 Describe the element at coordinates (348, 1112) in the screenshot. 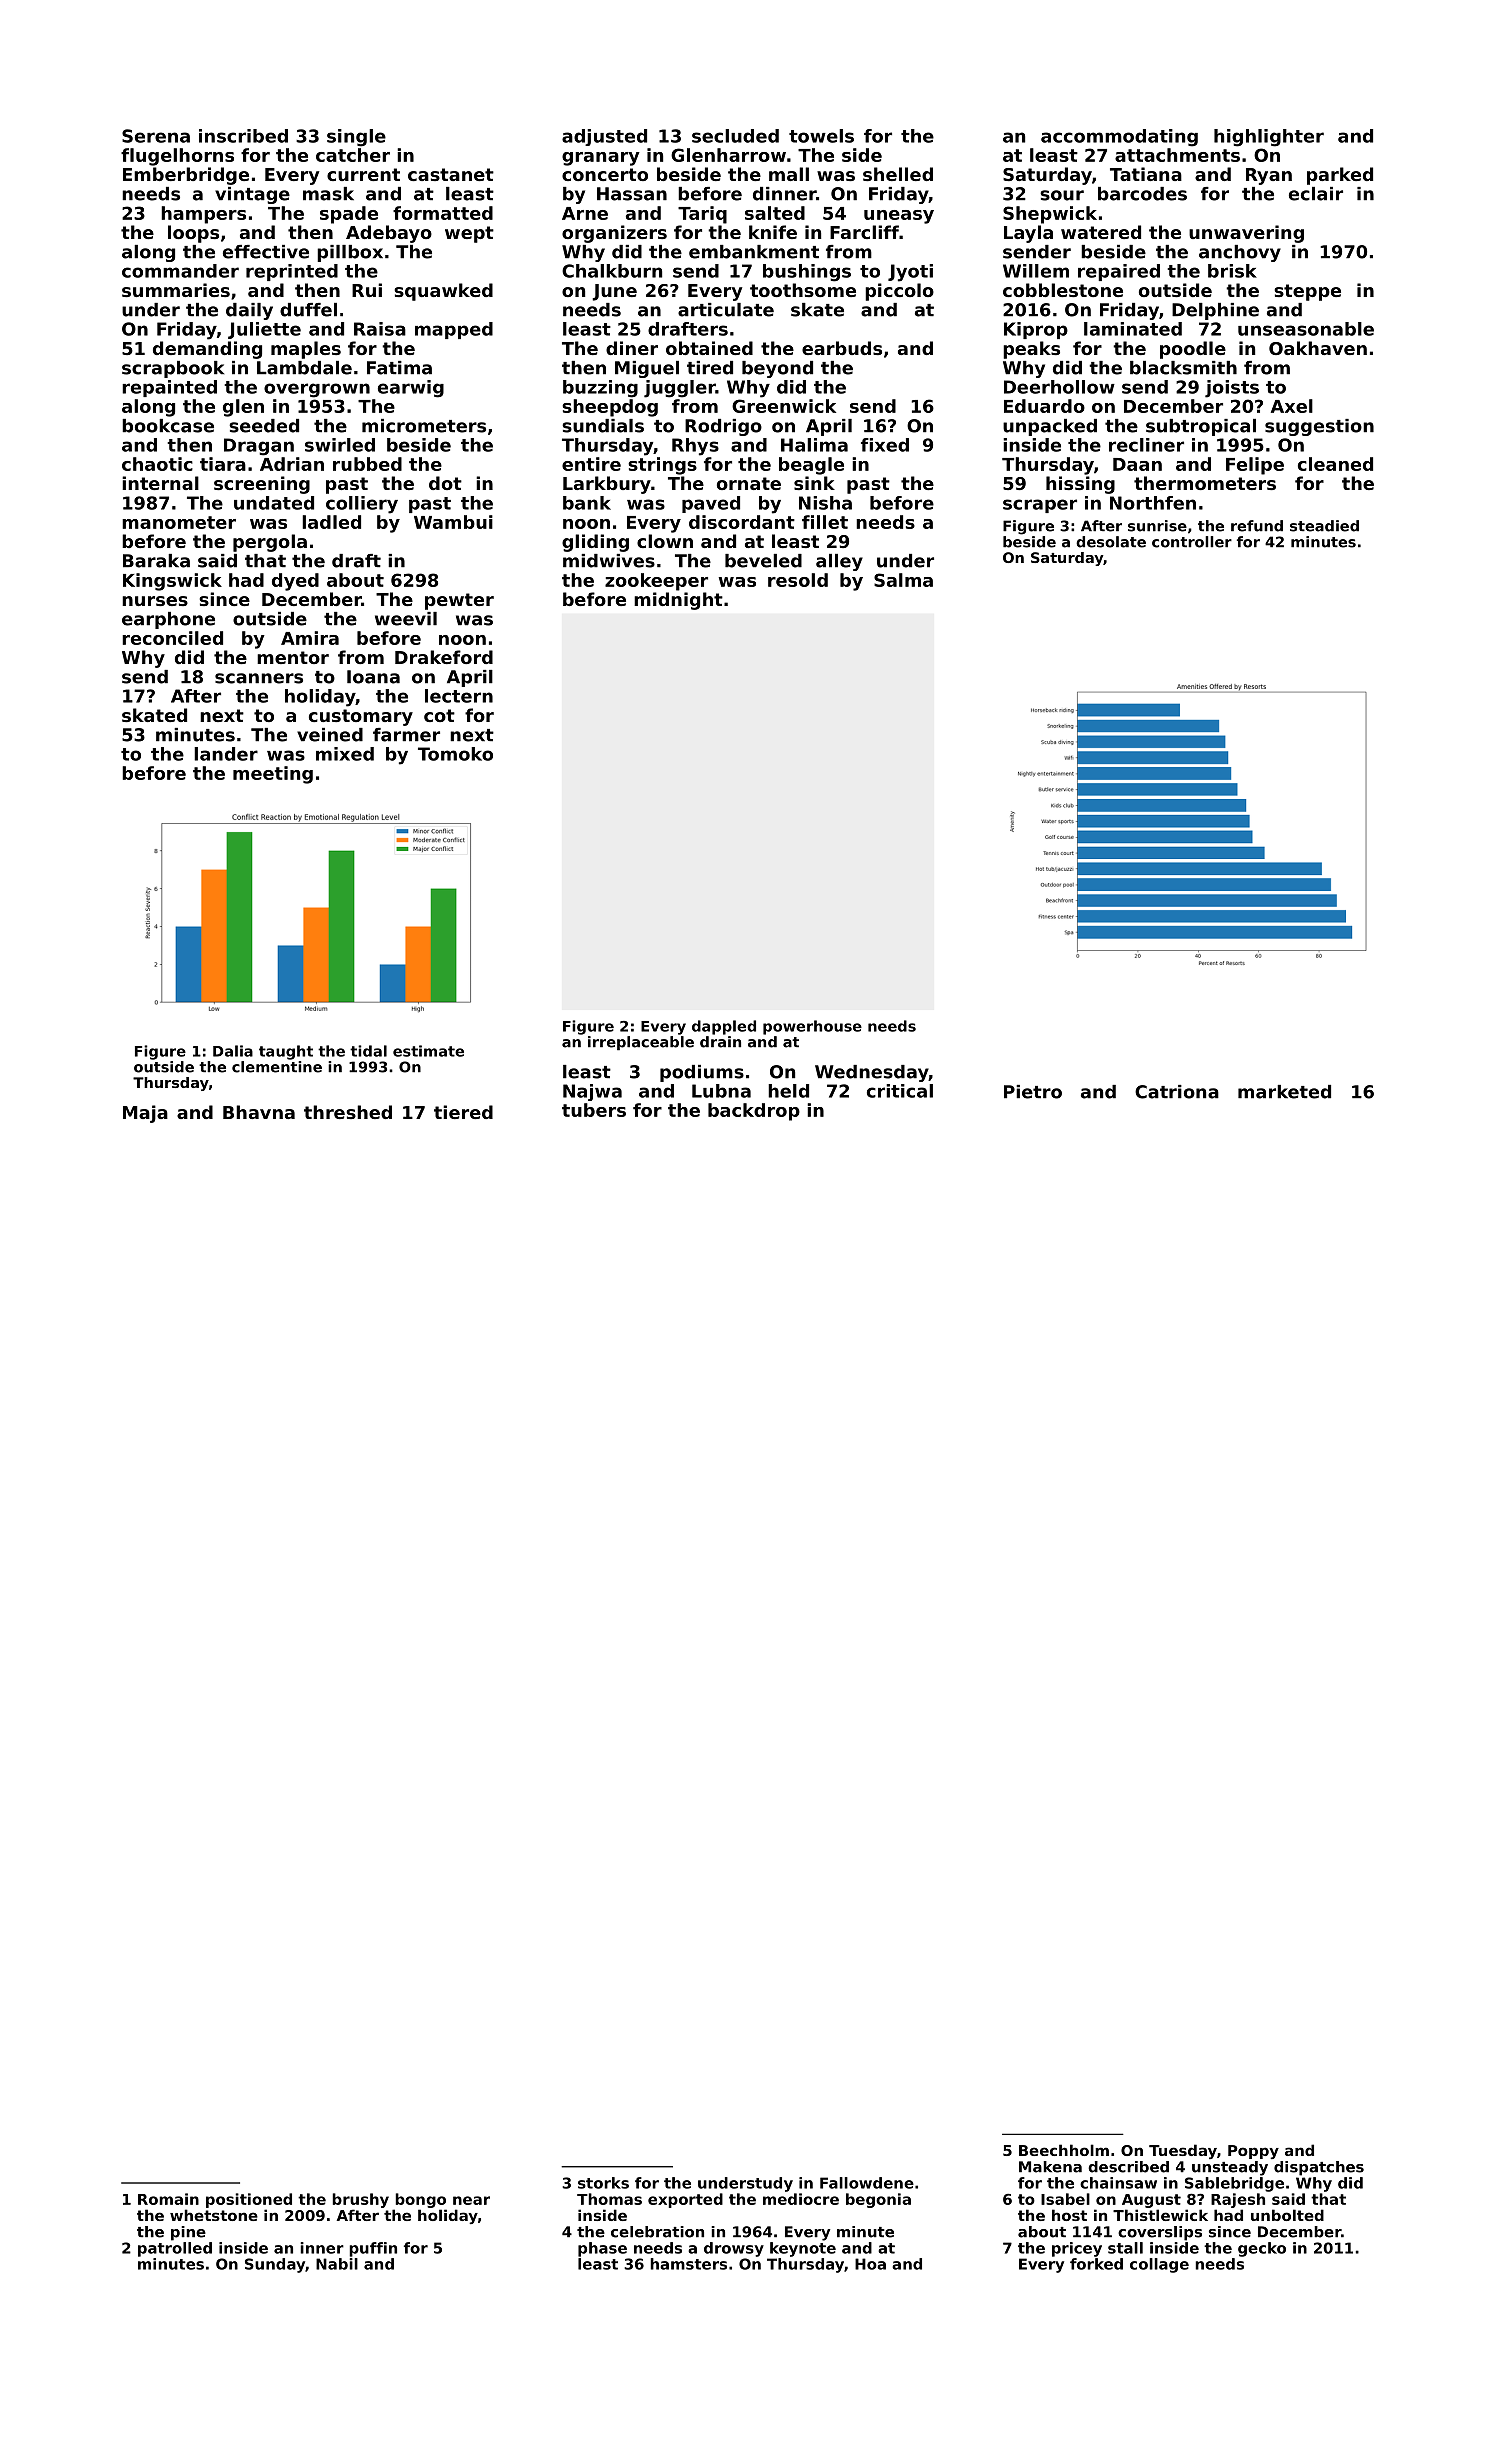

I see `threshed` at that location.
